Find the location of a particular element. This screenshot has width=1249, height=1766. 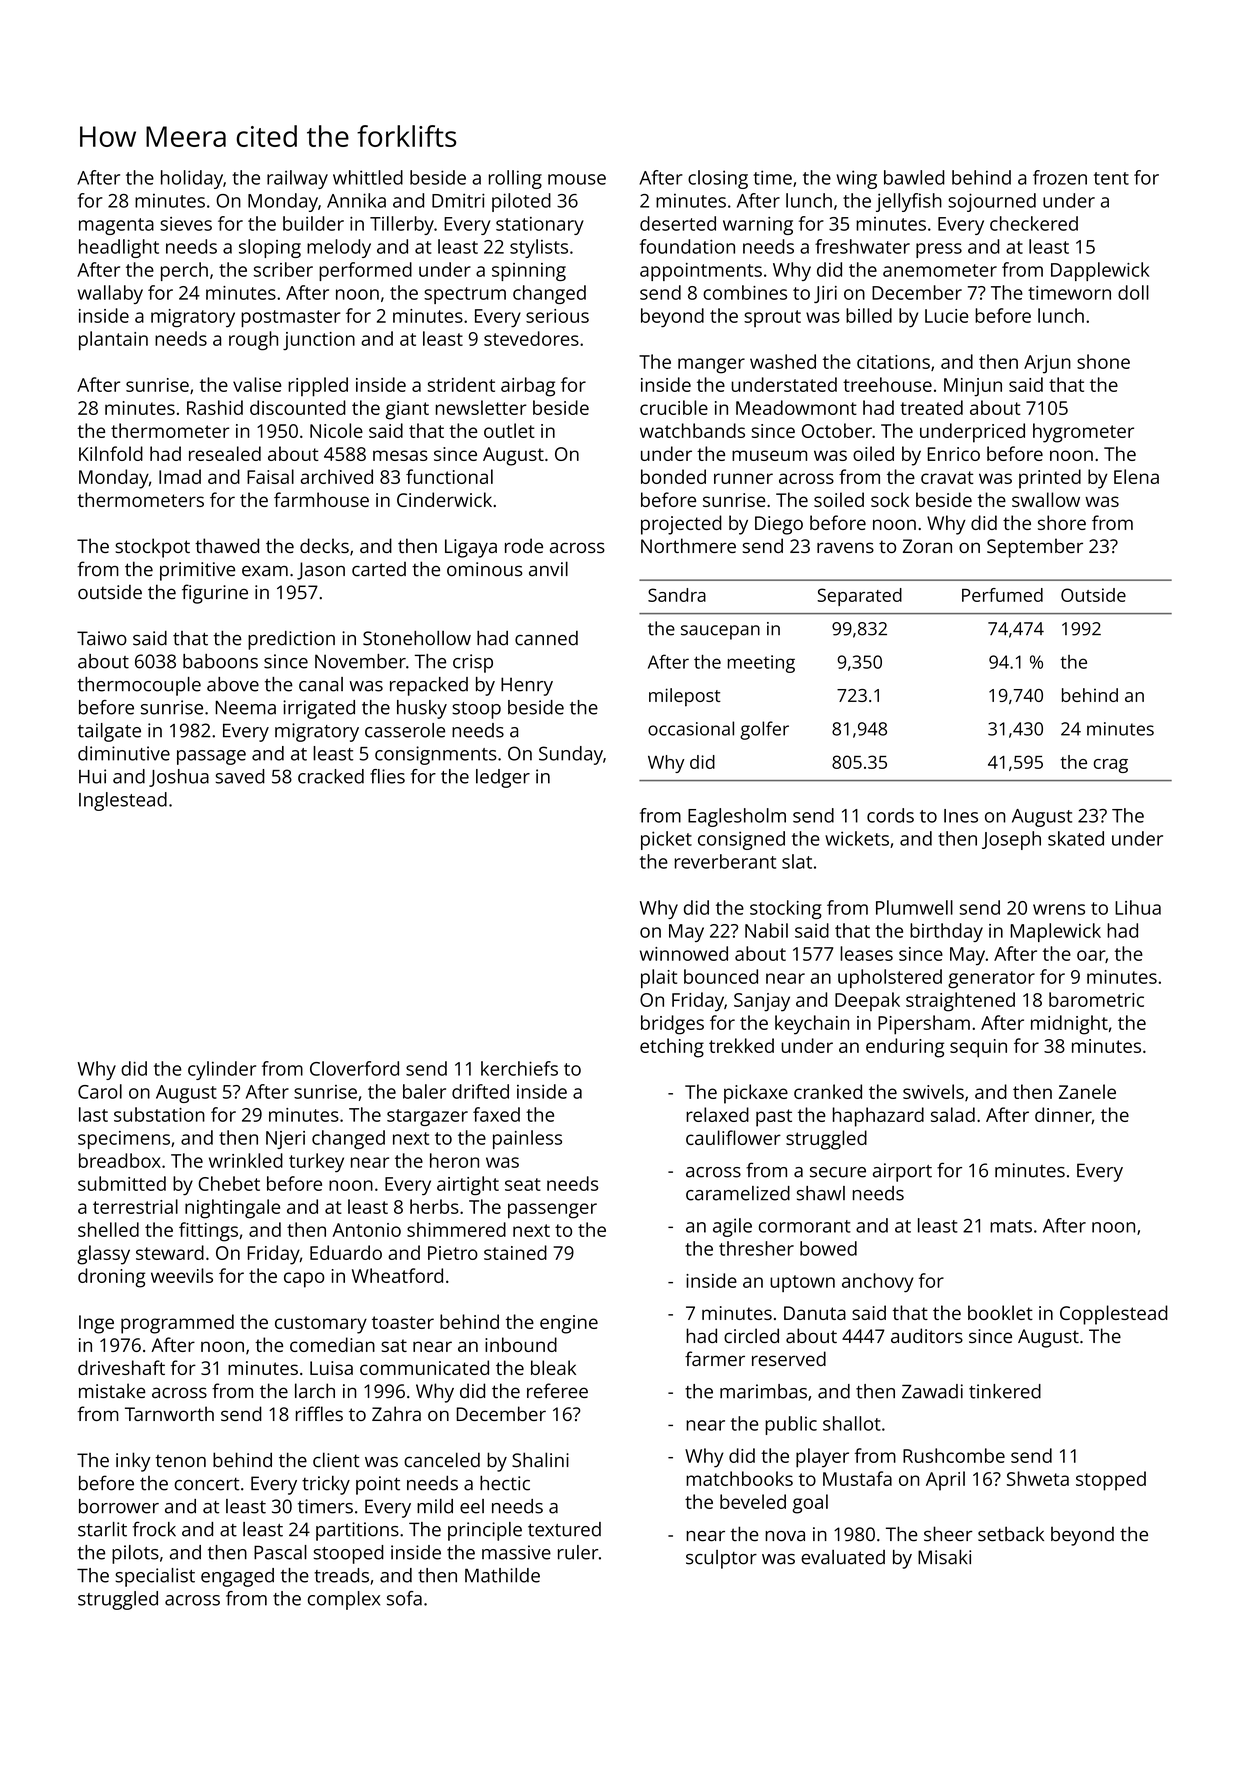

complex is located at coordinates (344, 1600).
